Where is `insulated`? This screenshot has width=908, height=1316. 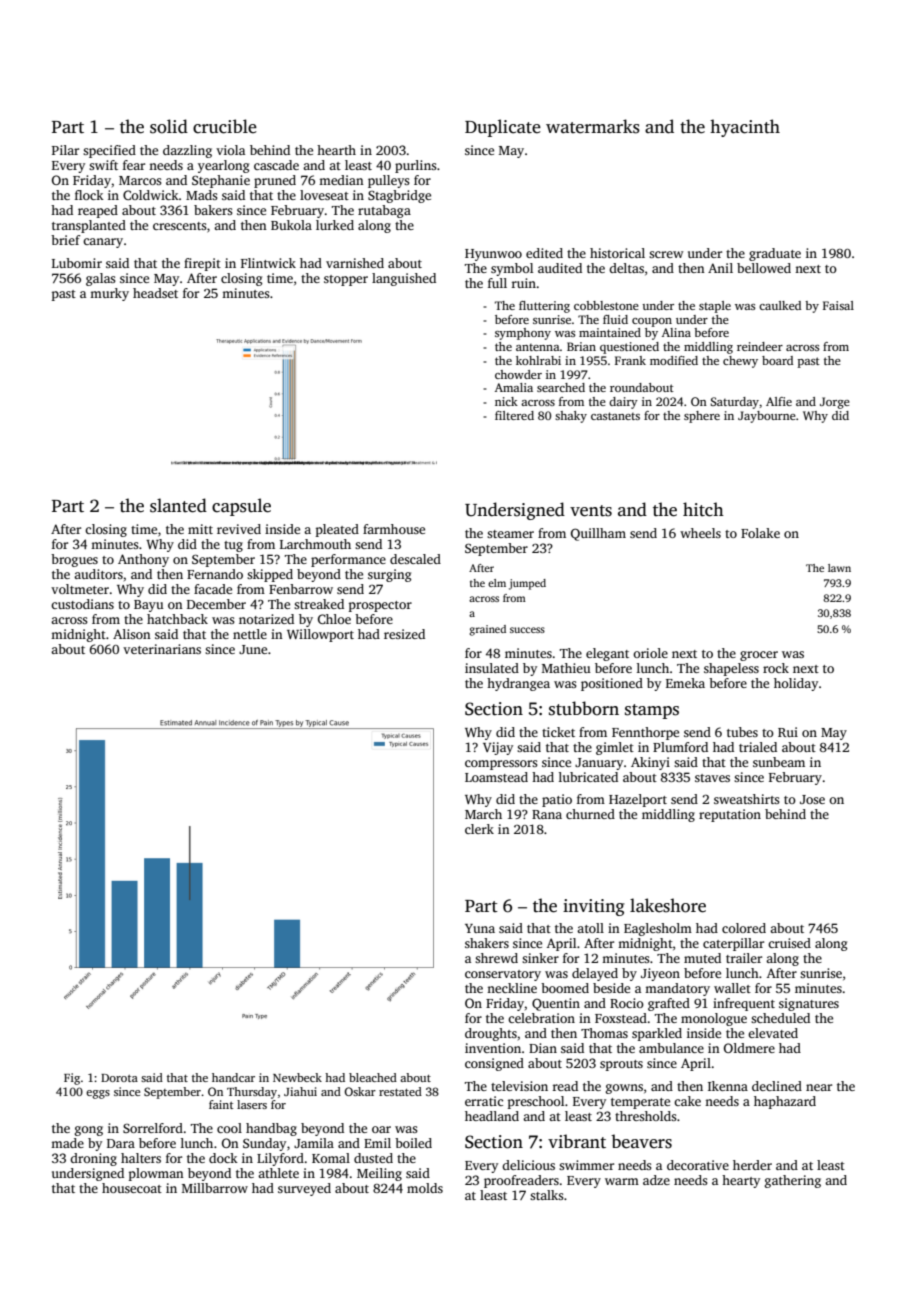
insulated is located at coordinates (492, 668).
